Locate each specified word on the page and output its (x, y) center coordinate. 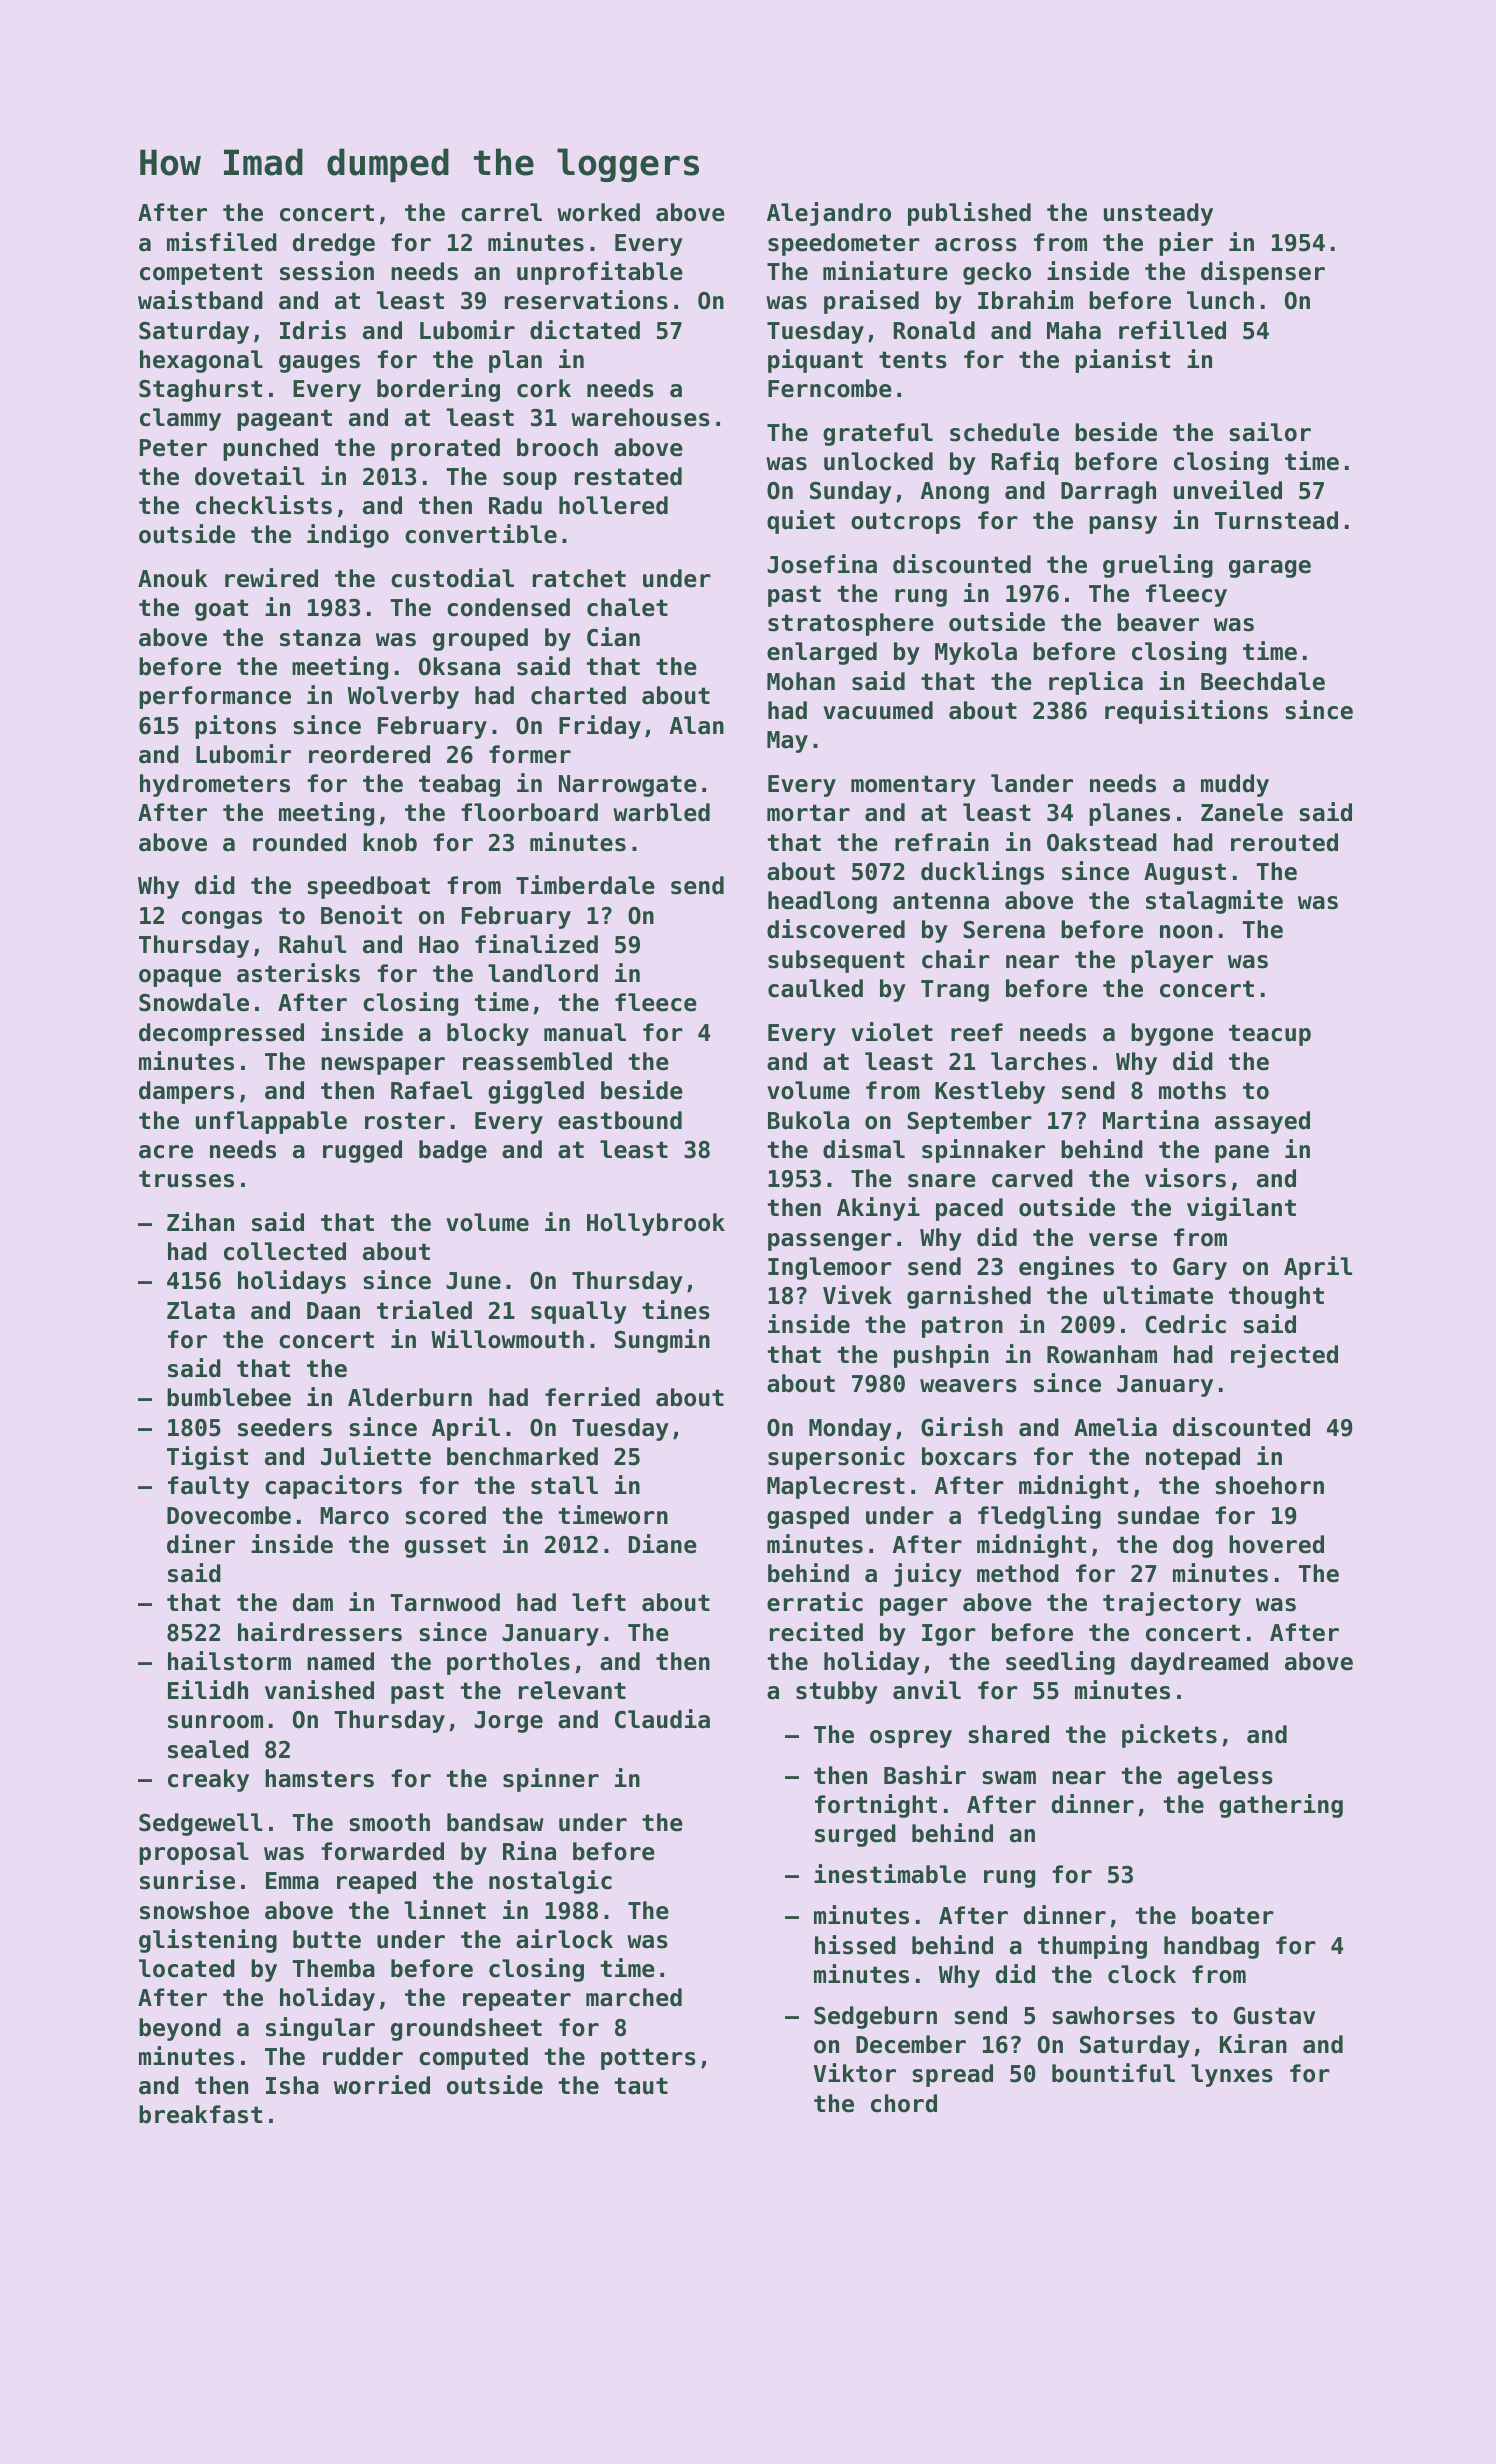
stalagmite (1214, 902)
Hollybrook (656, 1224)
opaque (180, 978)
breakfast (200, 2114)
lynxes (1232, 2075)
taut (641, 2086)
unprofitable (600, 273)
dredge (334, 244)
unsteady (1158, 214)
